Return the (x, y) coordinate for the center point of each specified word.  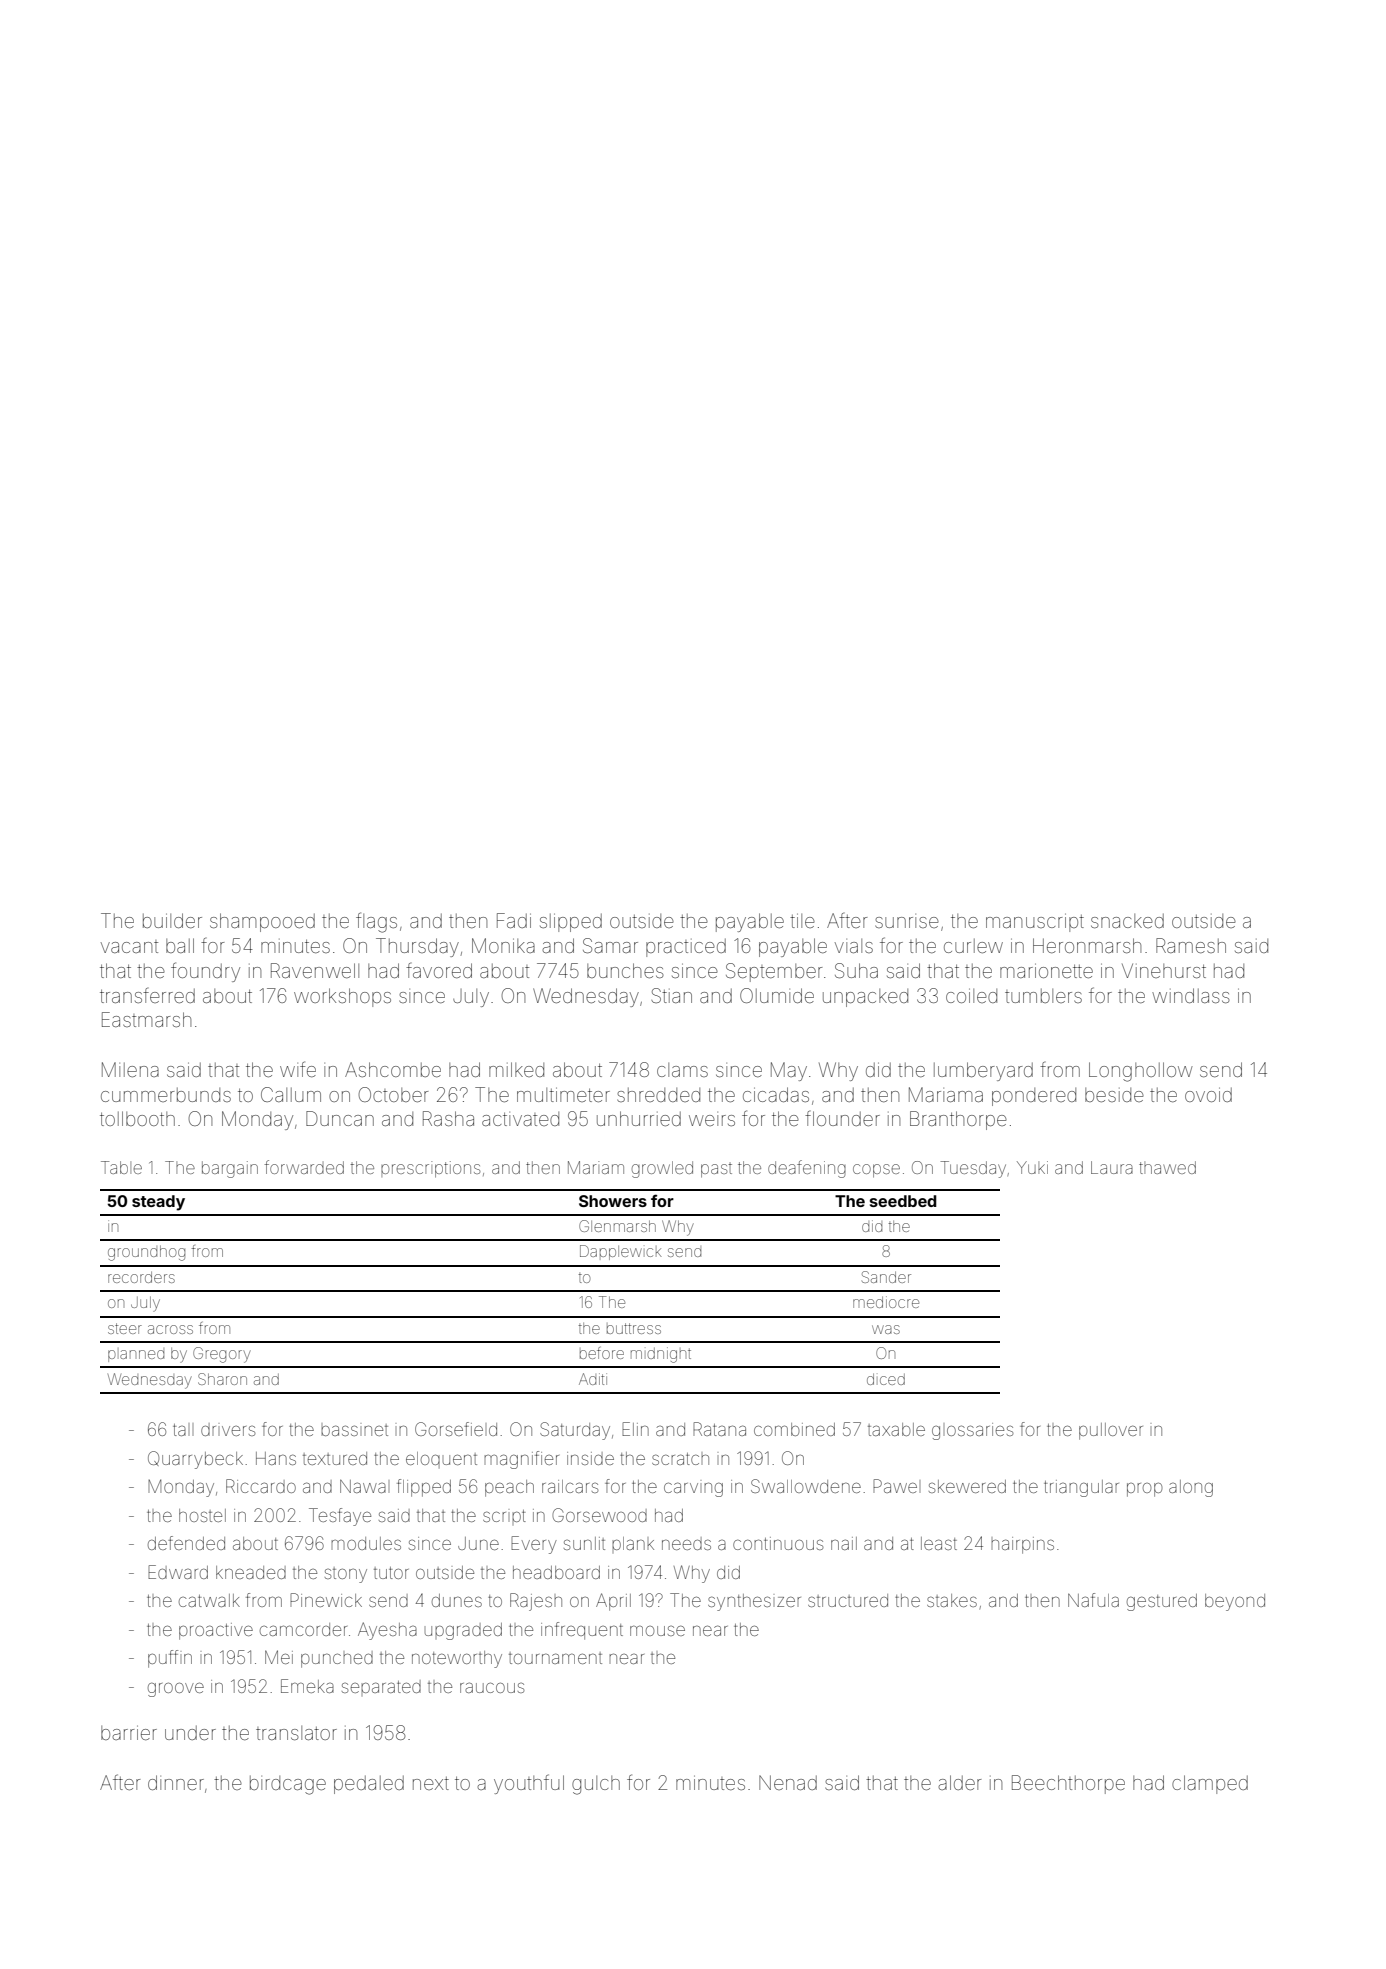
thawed (1167, 1167)
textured (335, 1458)
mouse (657, 1631)
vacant (129, 946)
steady (158, 1203)
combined (794, 1429)
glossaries (972, 1431)
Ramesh (1191, 945)
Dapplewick (621, 1252)
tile (802, 921)
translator (296, 1733)
